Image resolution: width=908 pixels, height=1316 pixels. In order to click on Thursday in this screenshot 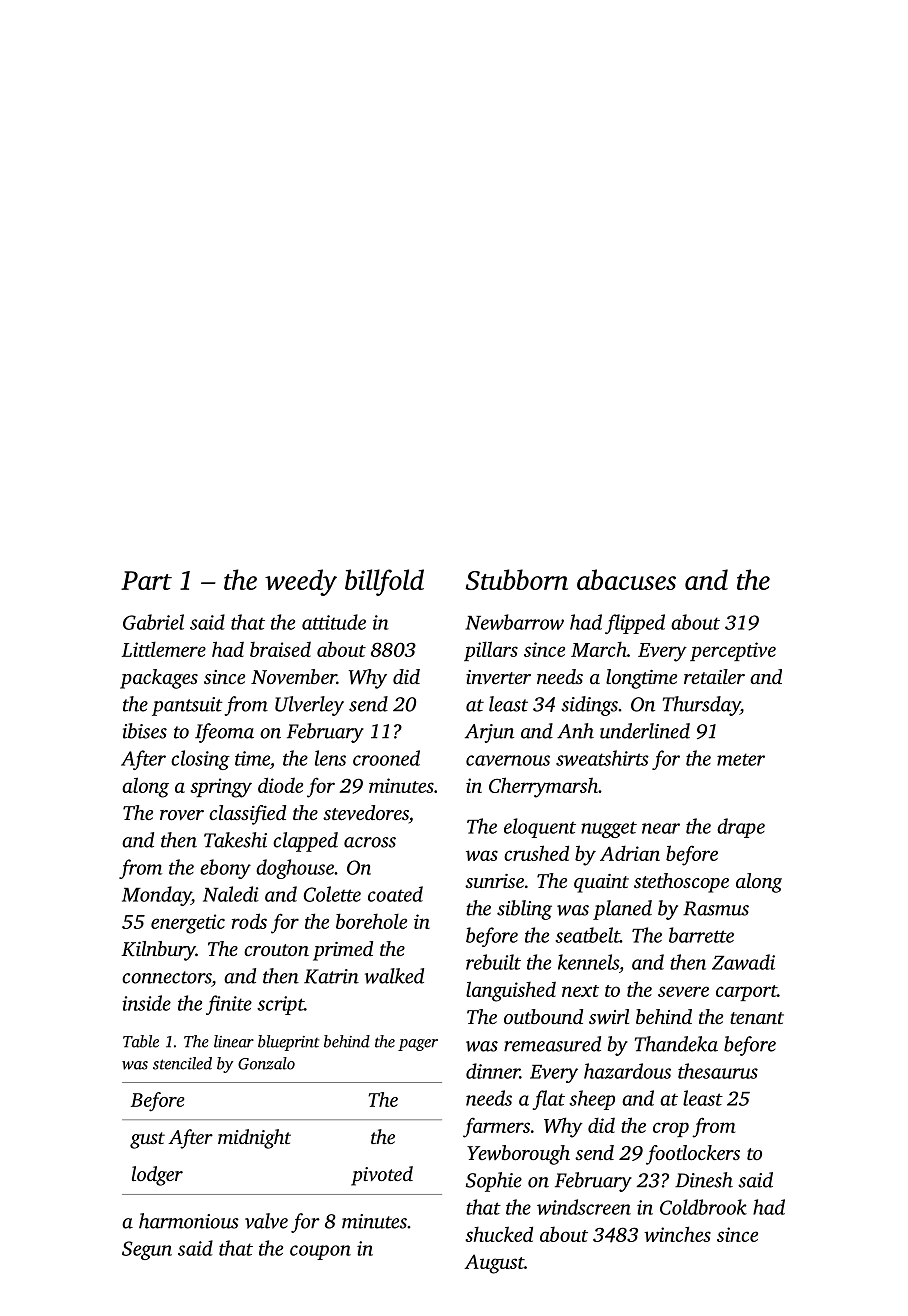, I will do `click(701, 706)`.
